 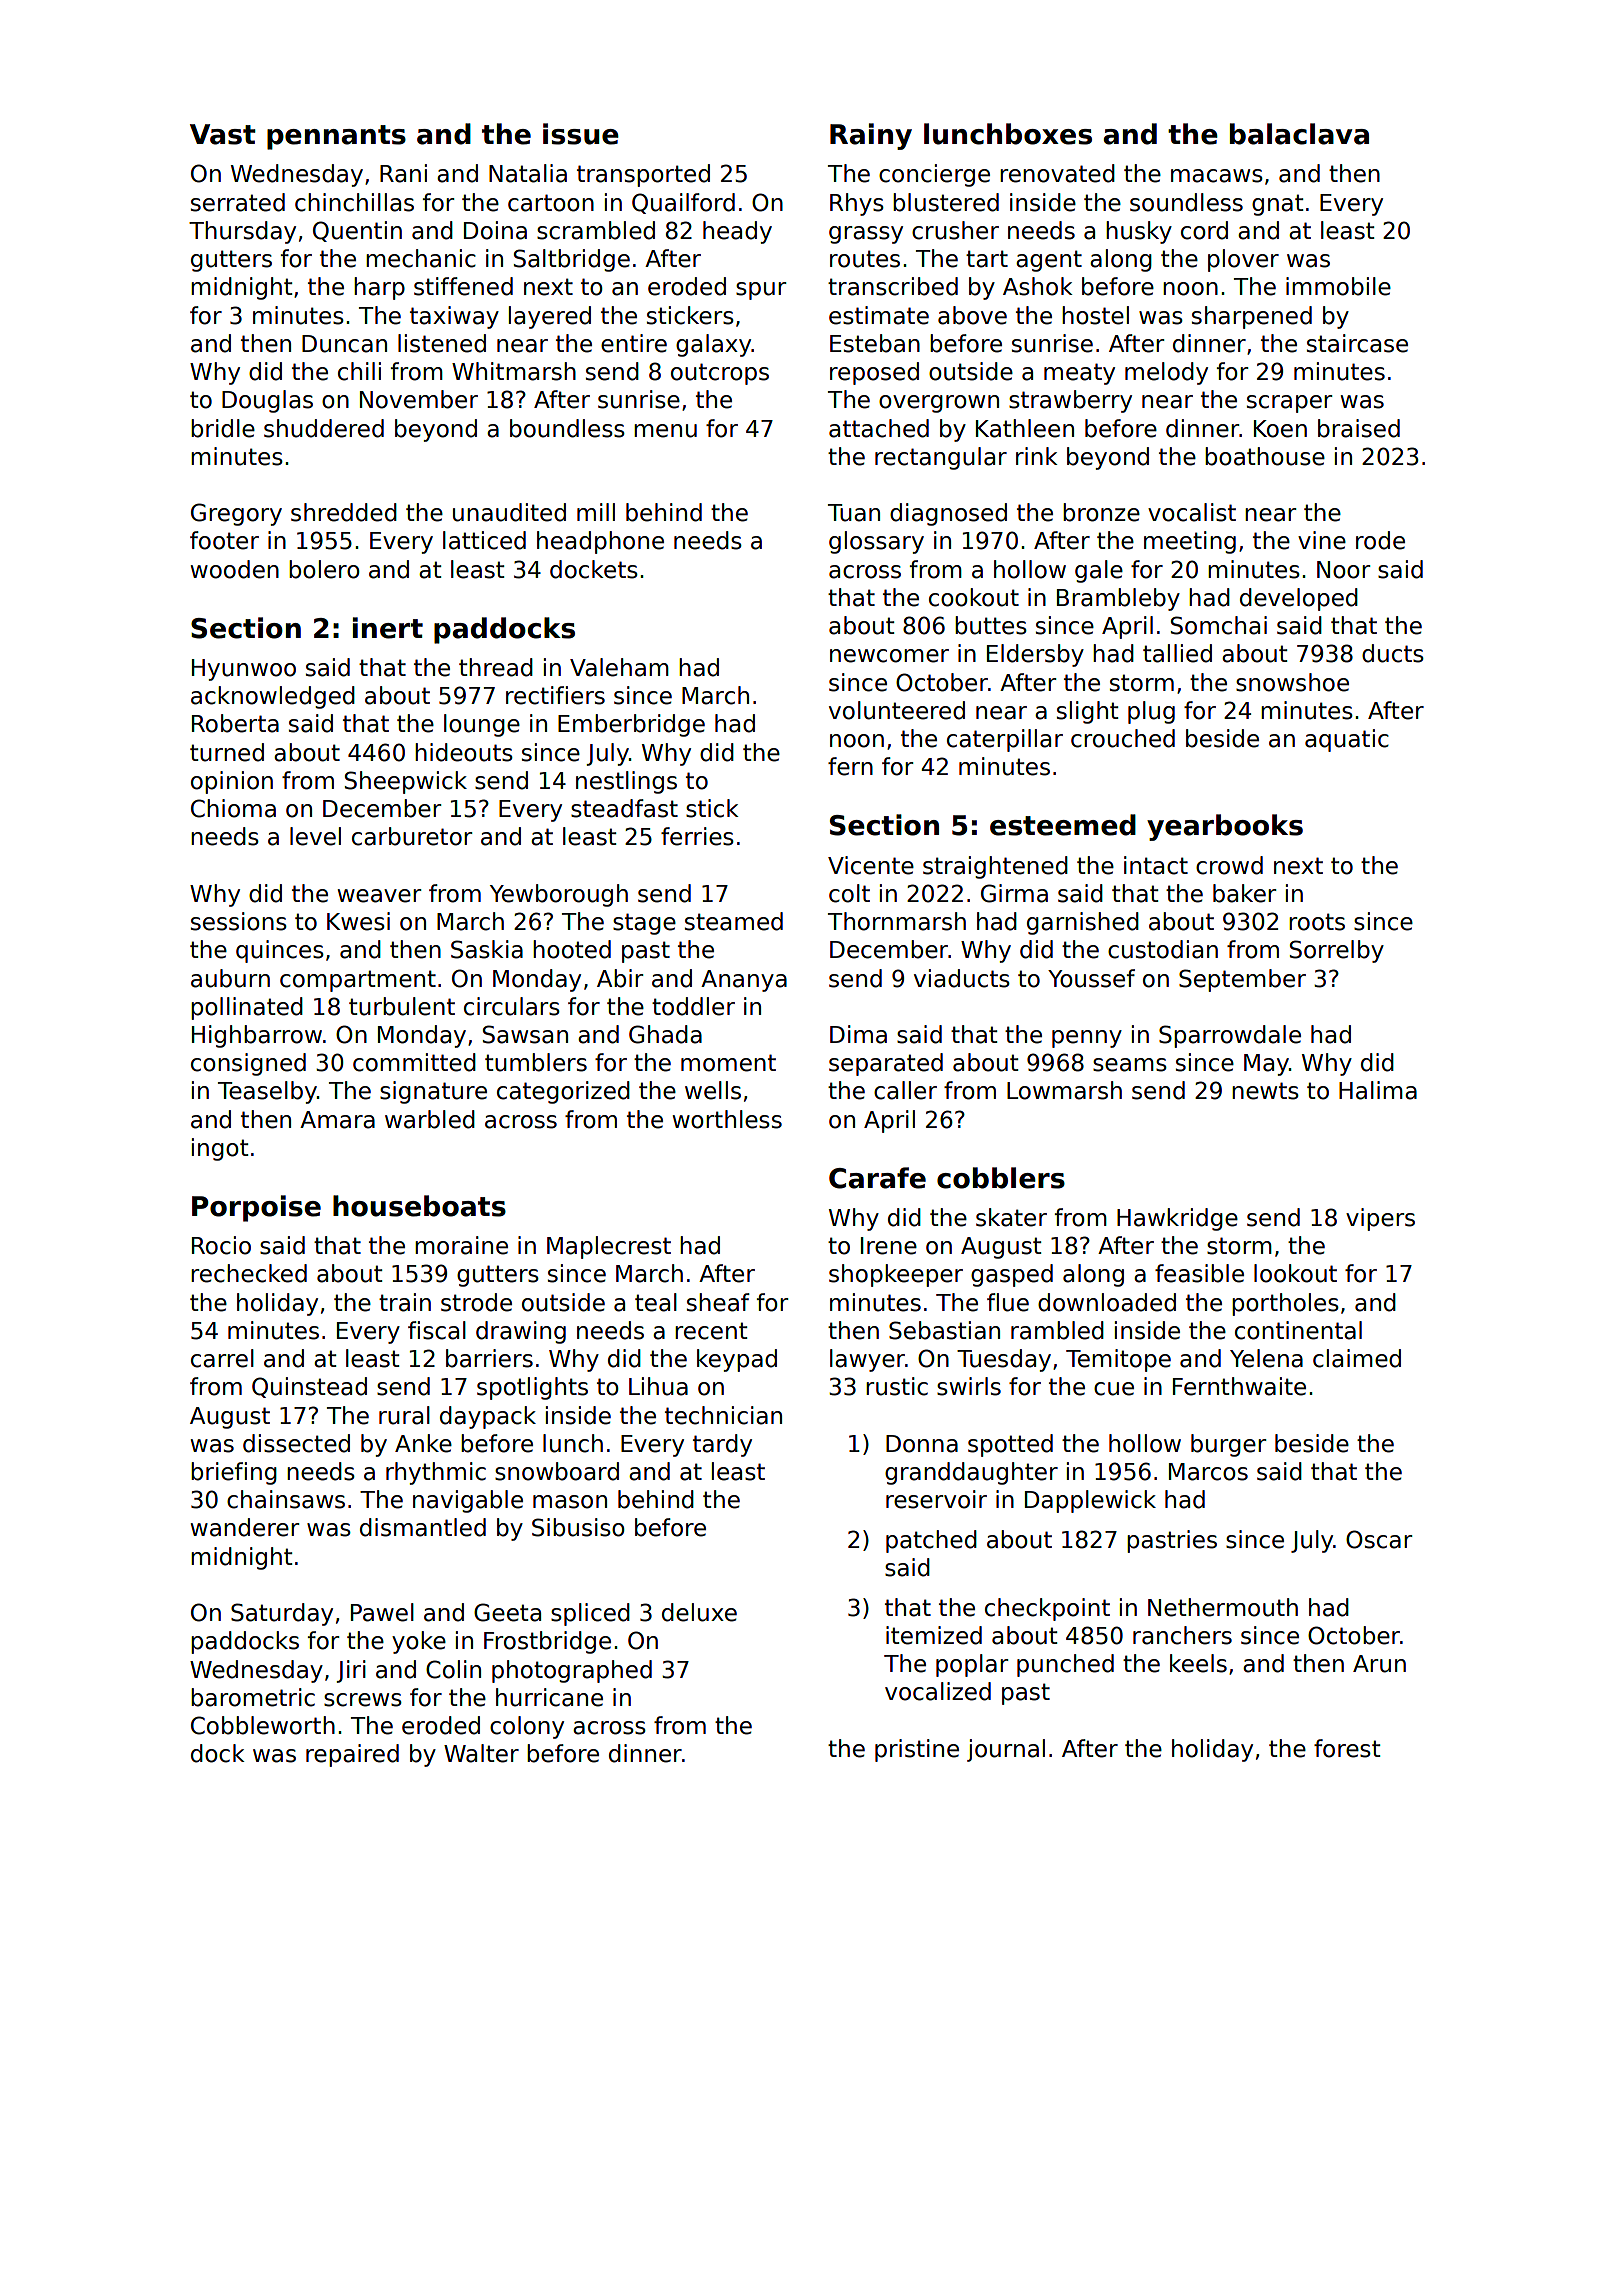 I want to click on Geeta, so click(x=507, y=1612).
